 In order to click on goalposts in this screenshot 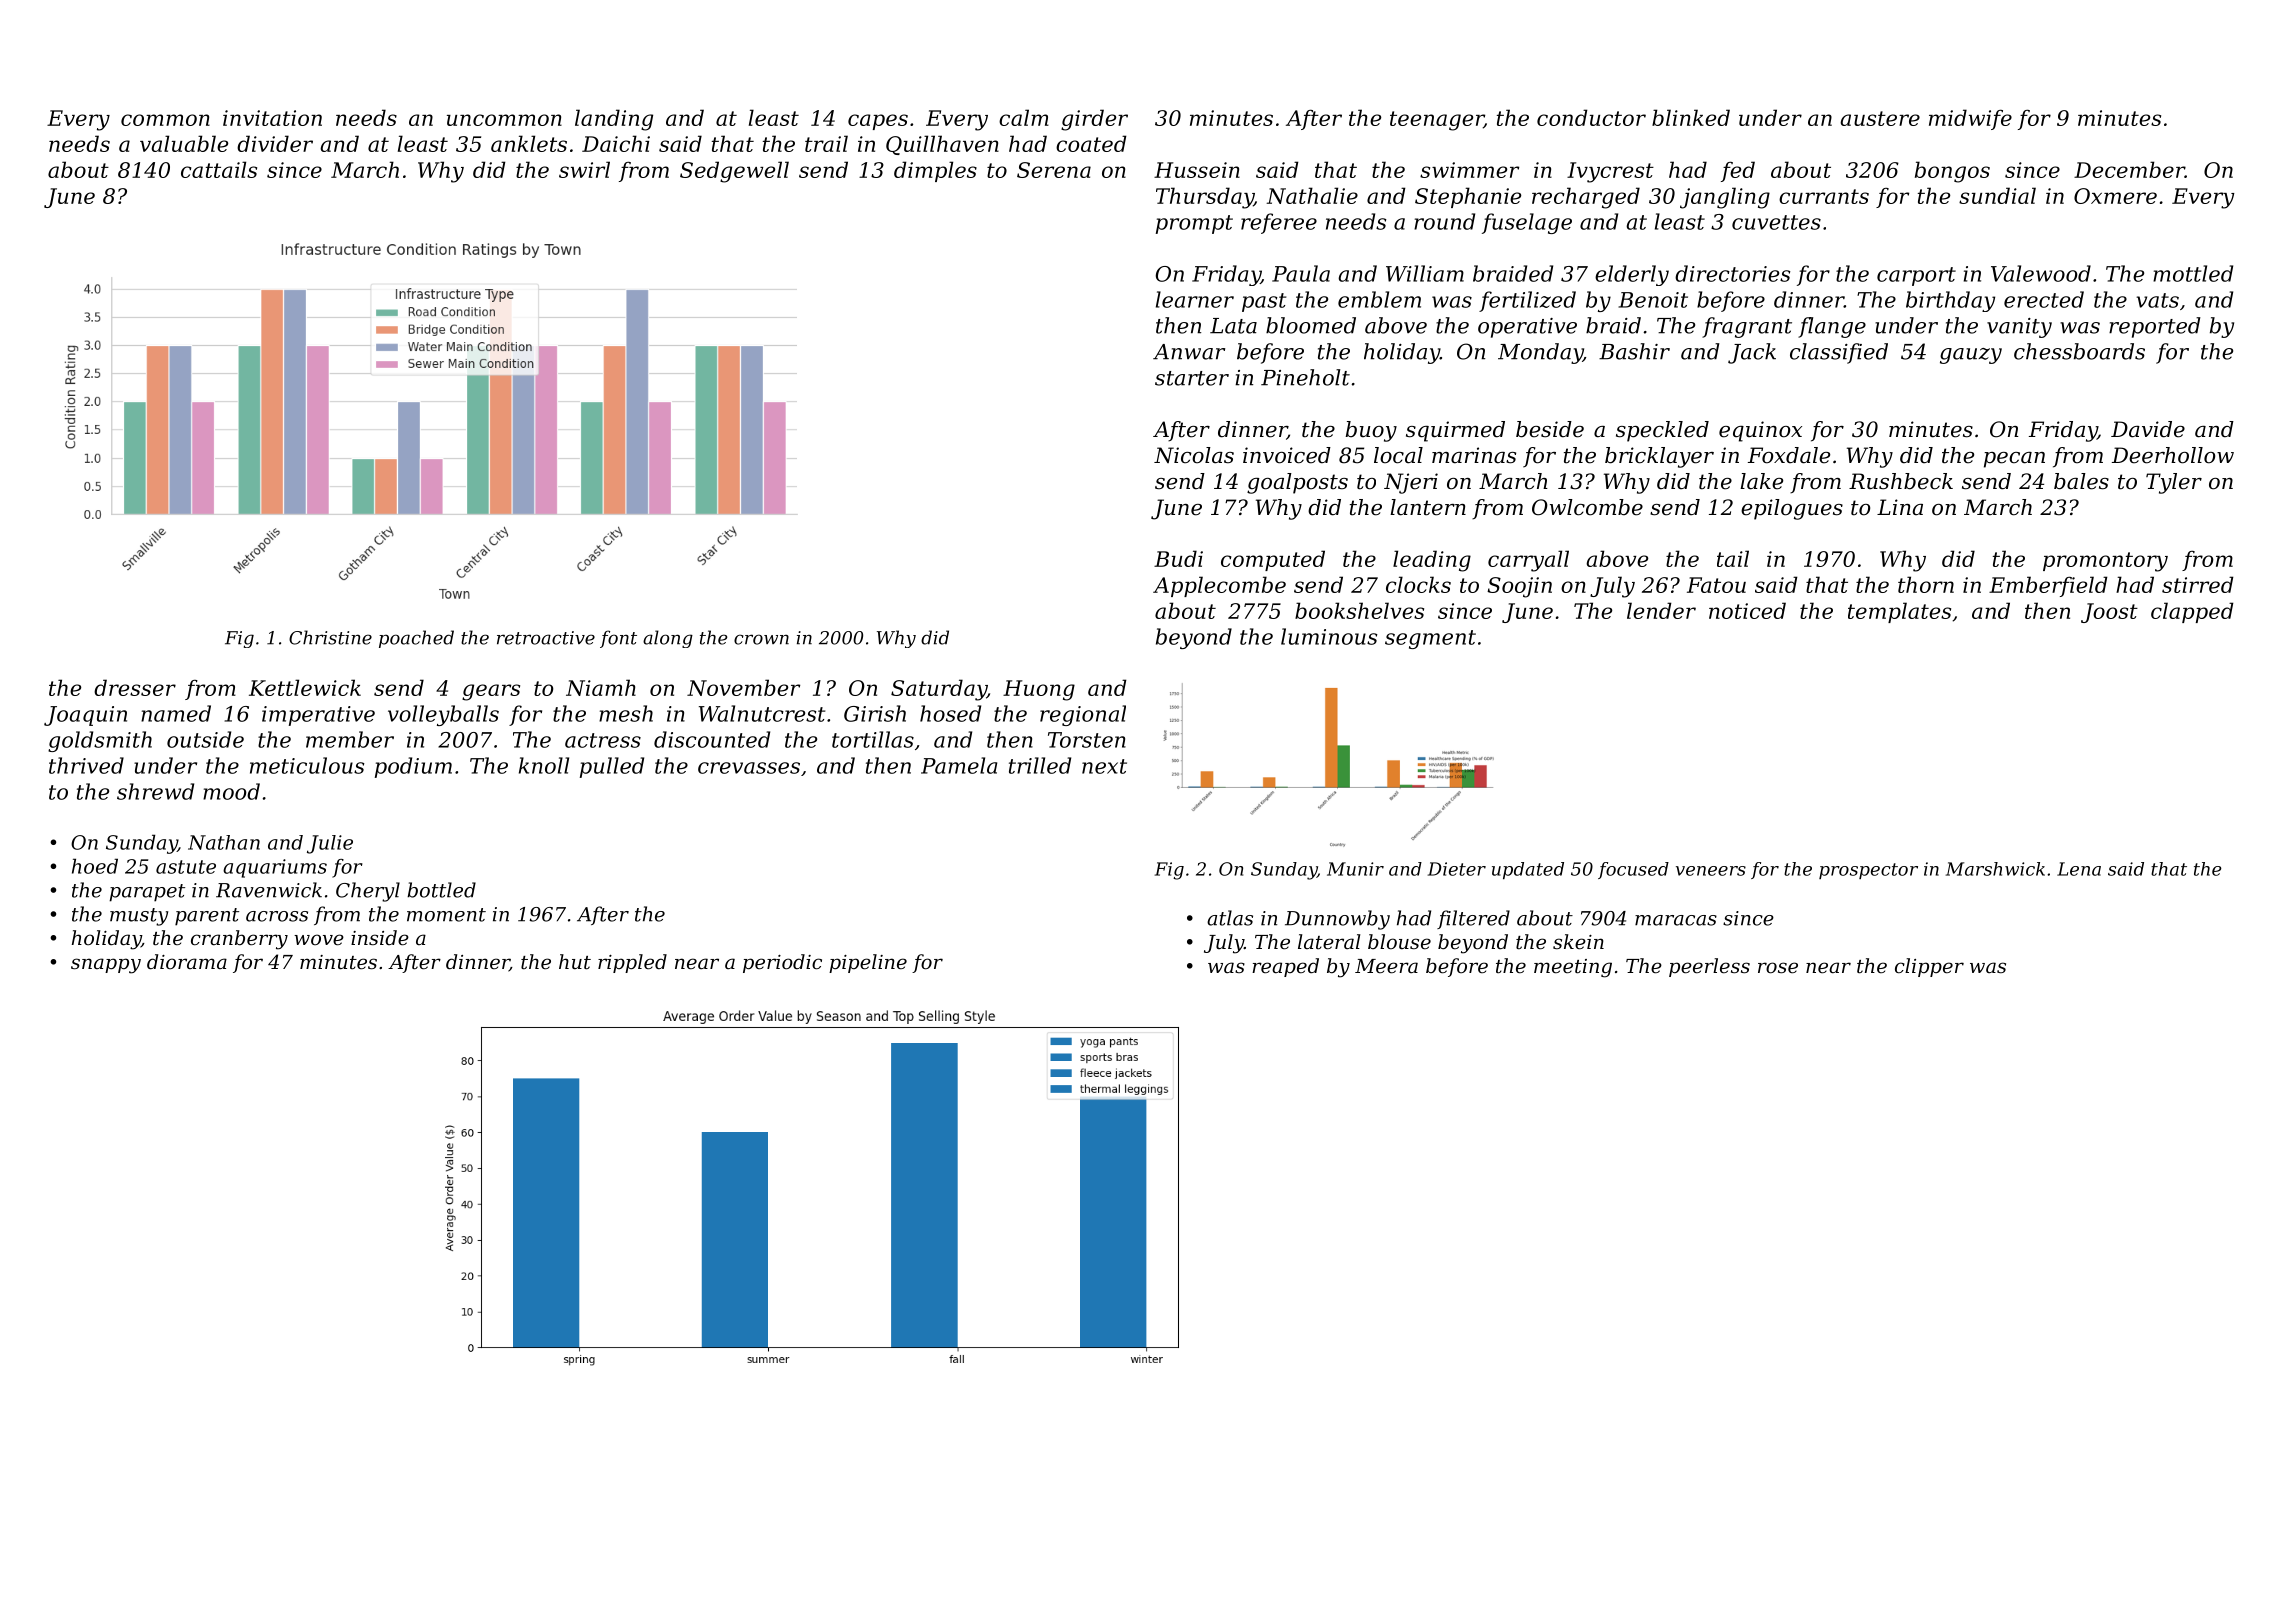, I will do `click(1297, 483)`.
